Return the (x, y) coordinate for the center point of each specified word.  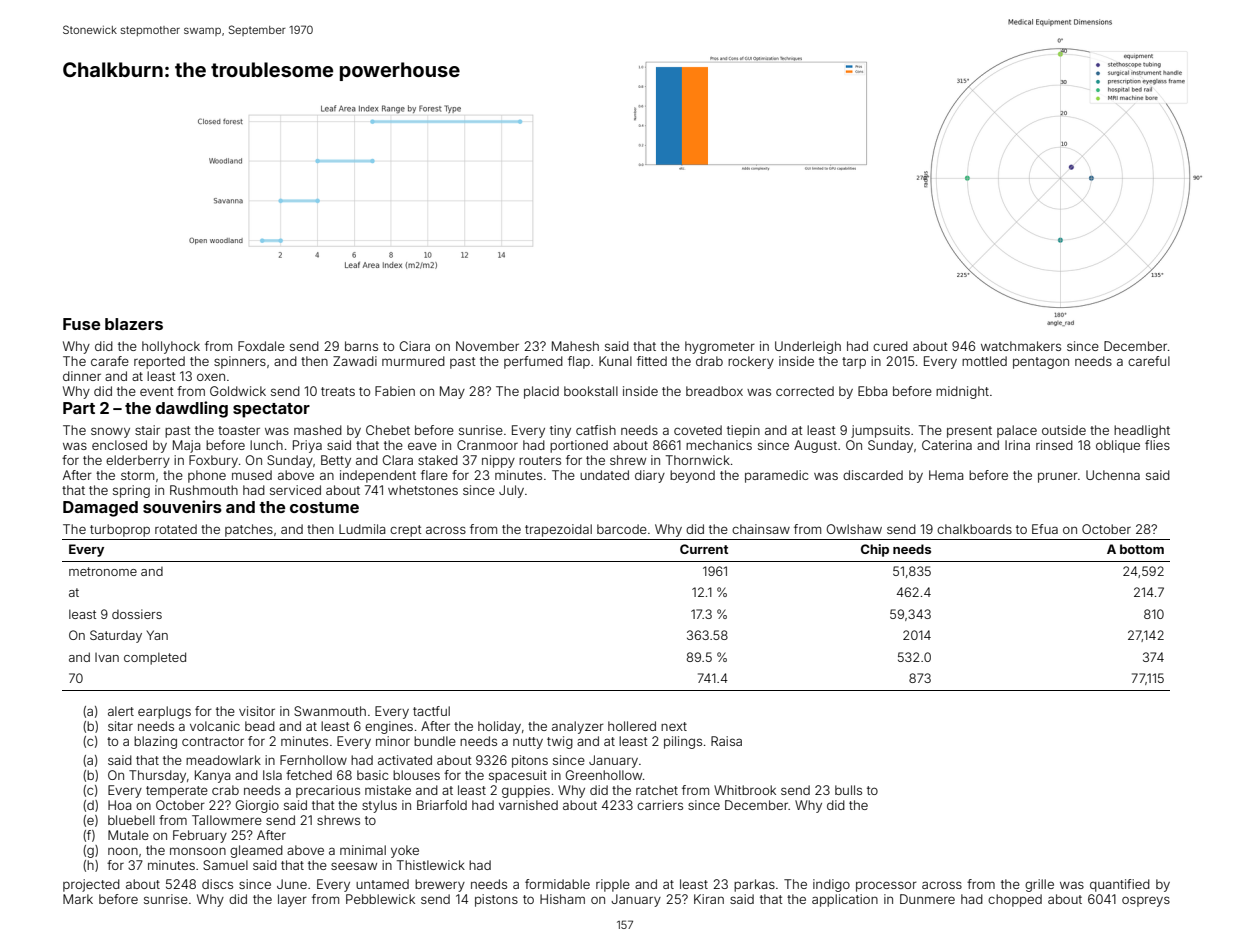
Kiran (709, 899)
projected (91, 885)
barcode (622, 529)
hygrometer (720, 347)
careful (1149, 361)
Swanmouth (330, 711)
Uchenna (1113, 475)
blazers (134, 324)
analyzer (578, 727)
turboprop (120, 530)
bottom (1142, 549)
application (845, 900)
